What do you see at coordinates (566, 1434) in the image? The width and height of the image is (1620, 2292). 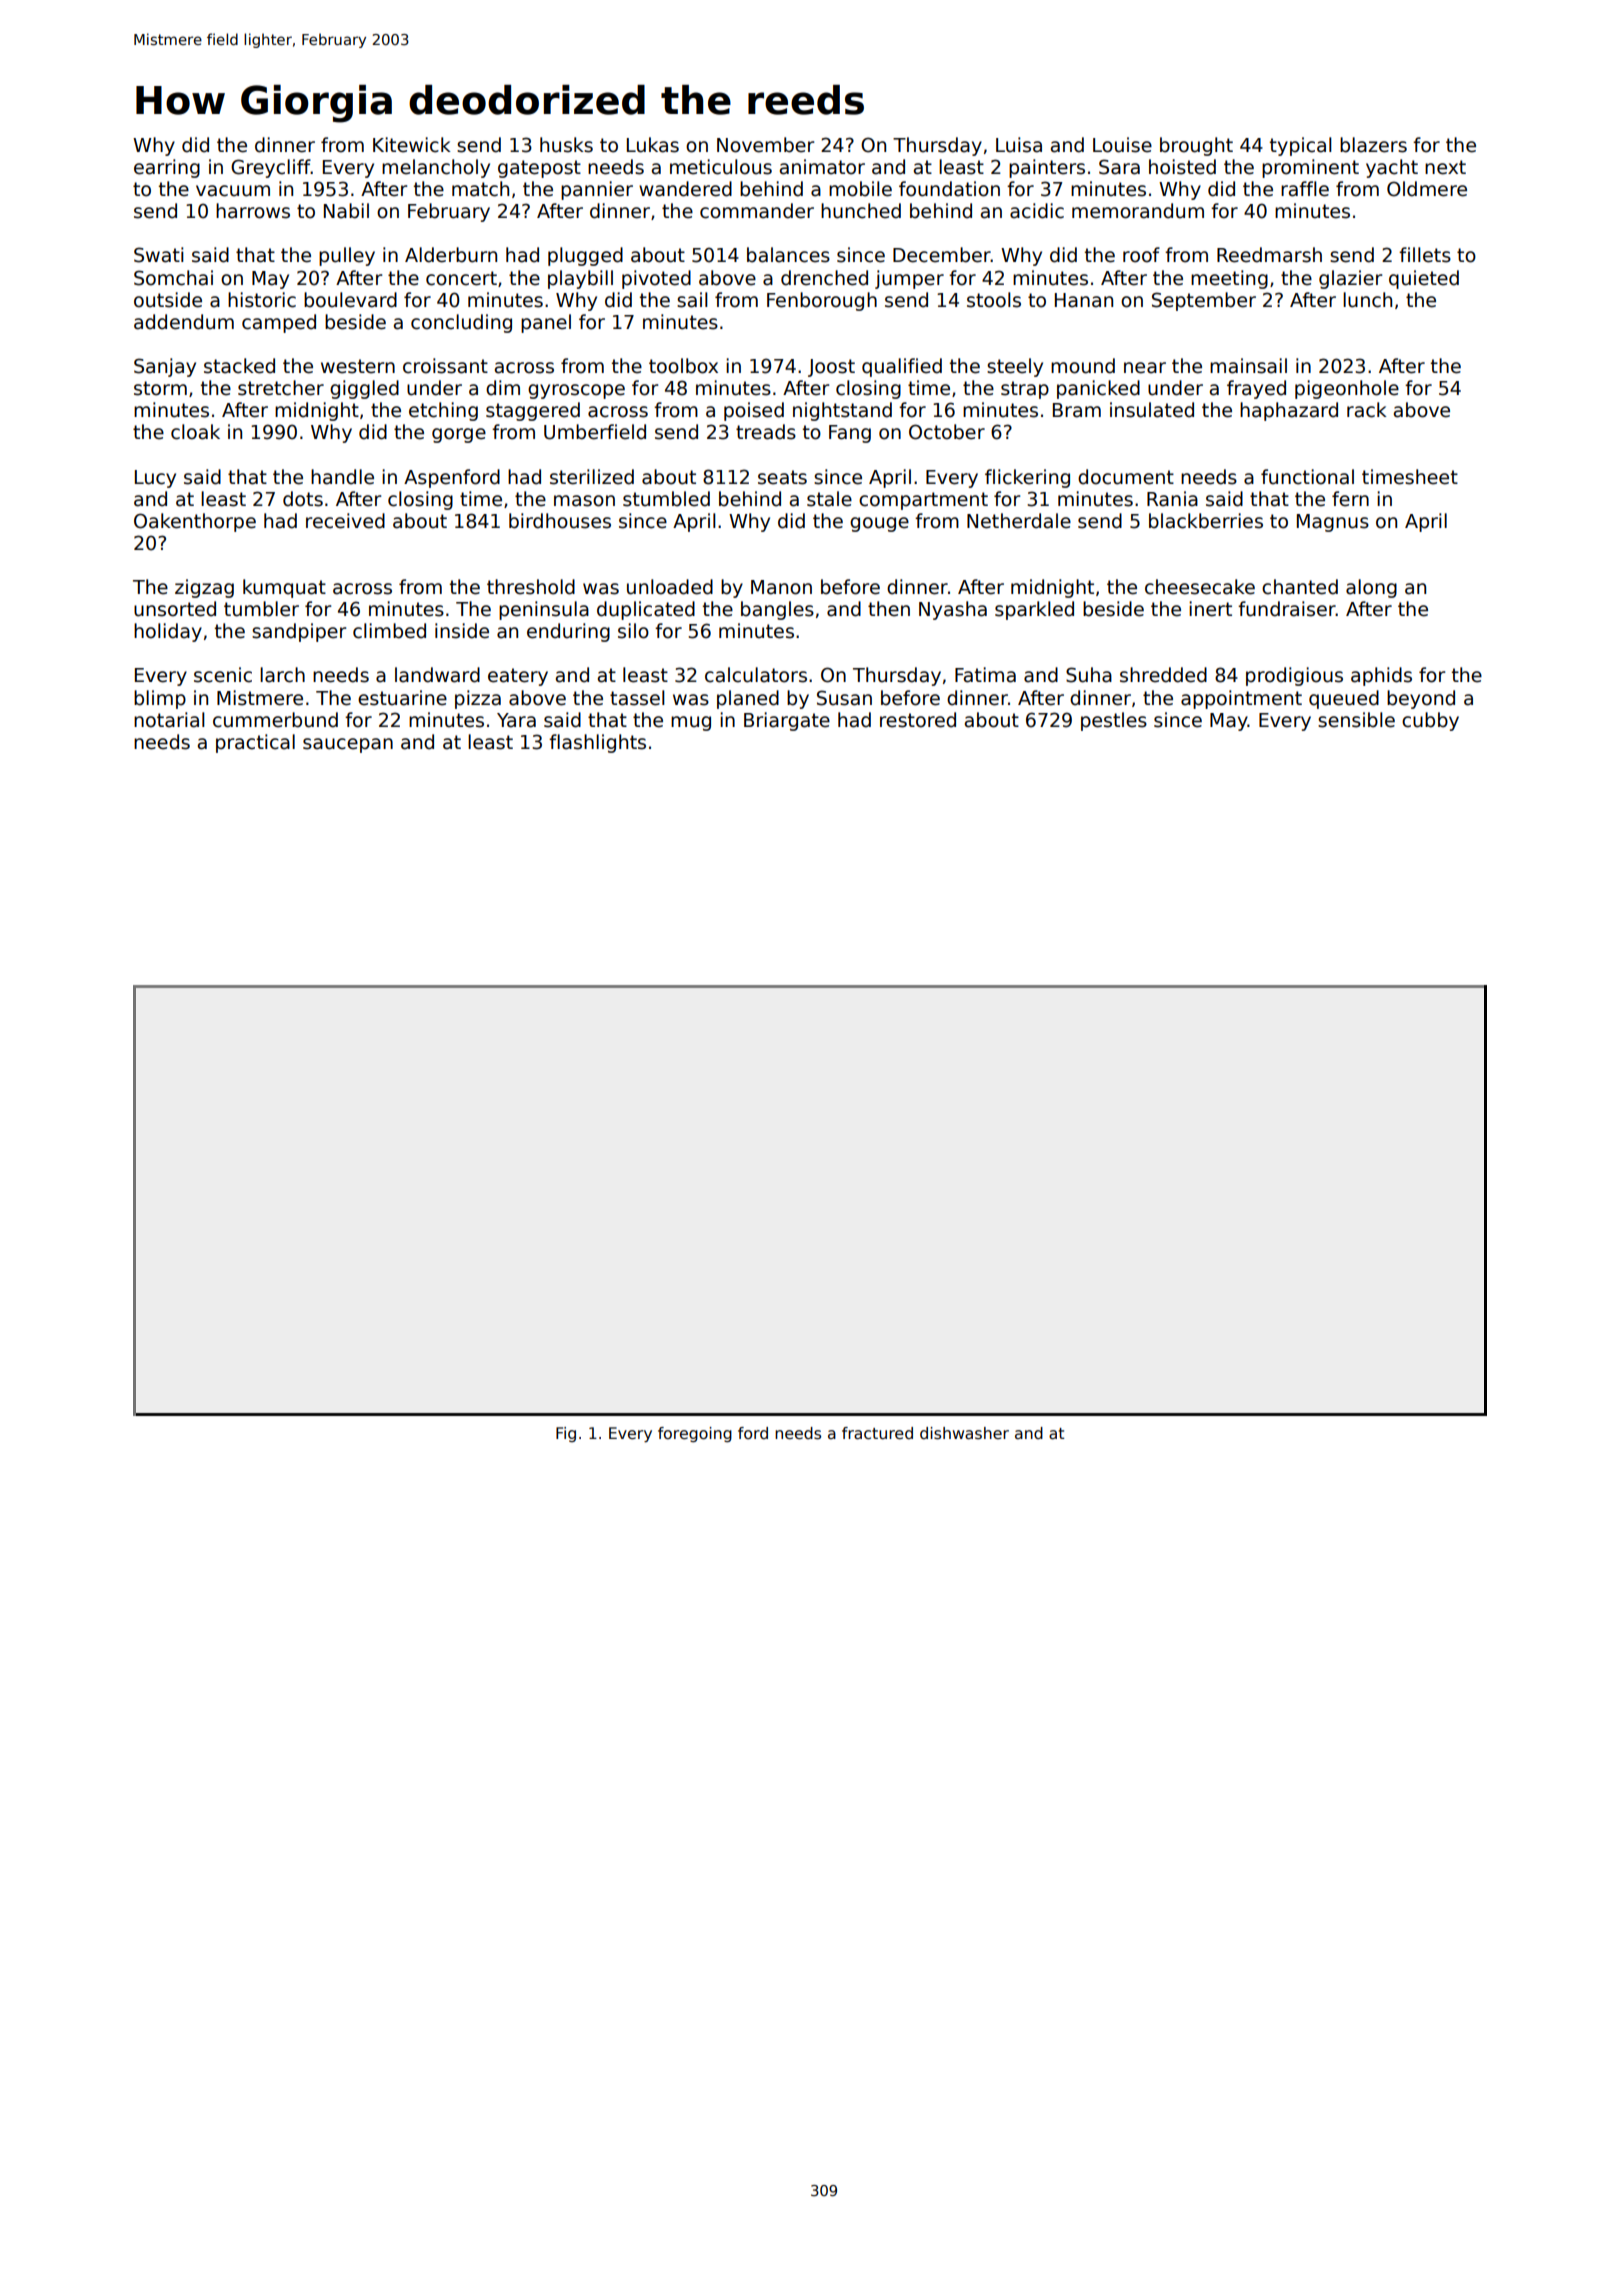 I see `Fig` at bounding box center [566, 1434].
